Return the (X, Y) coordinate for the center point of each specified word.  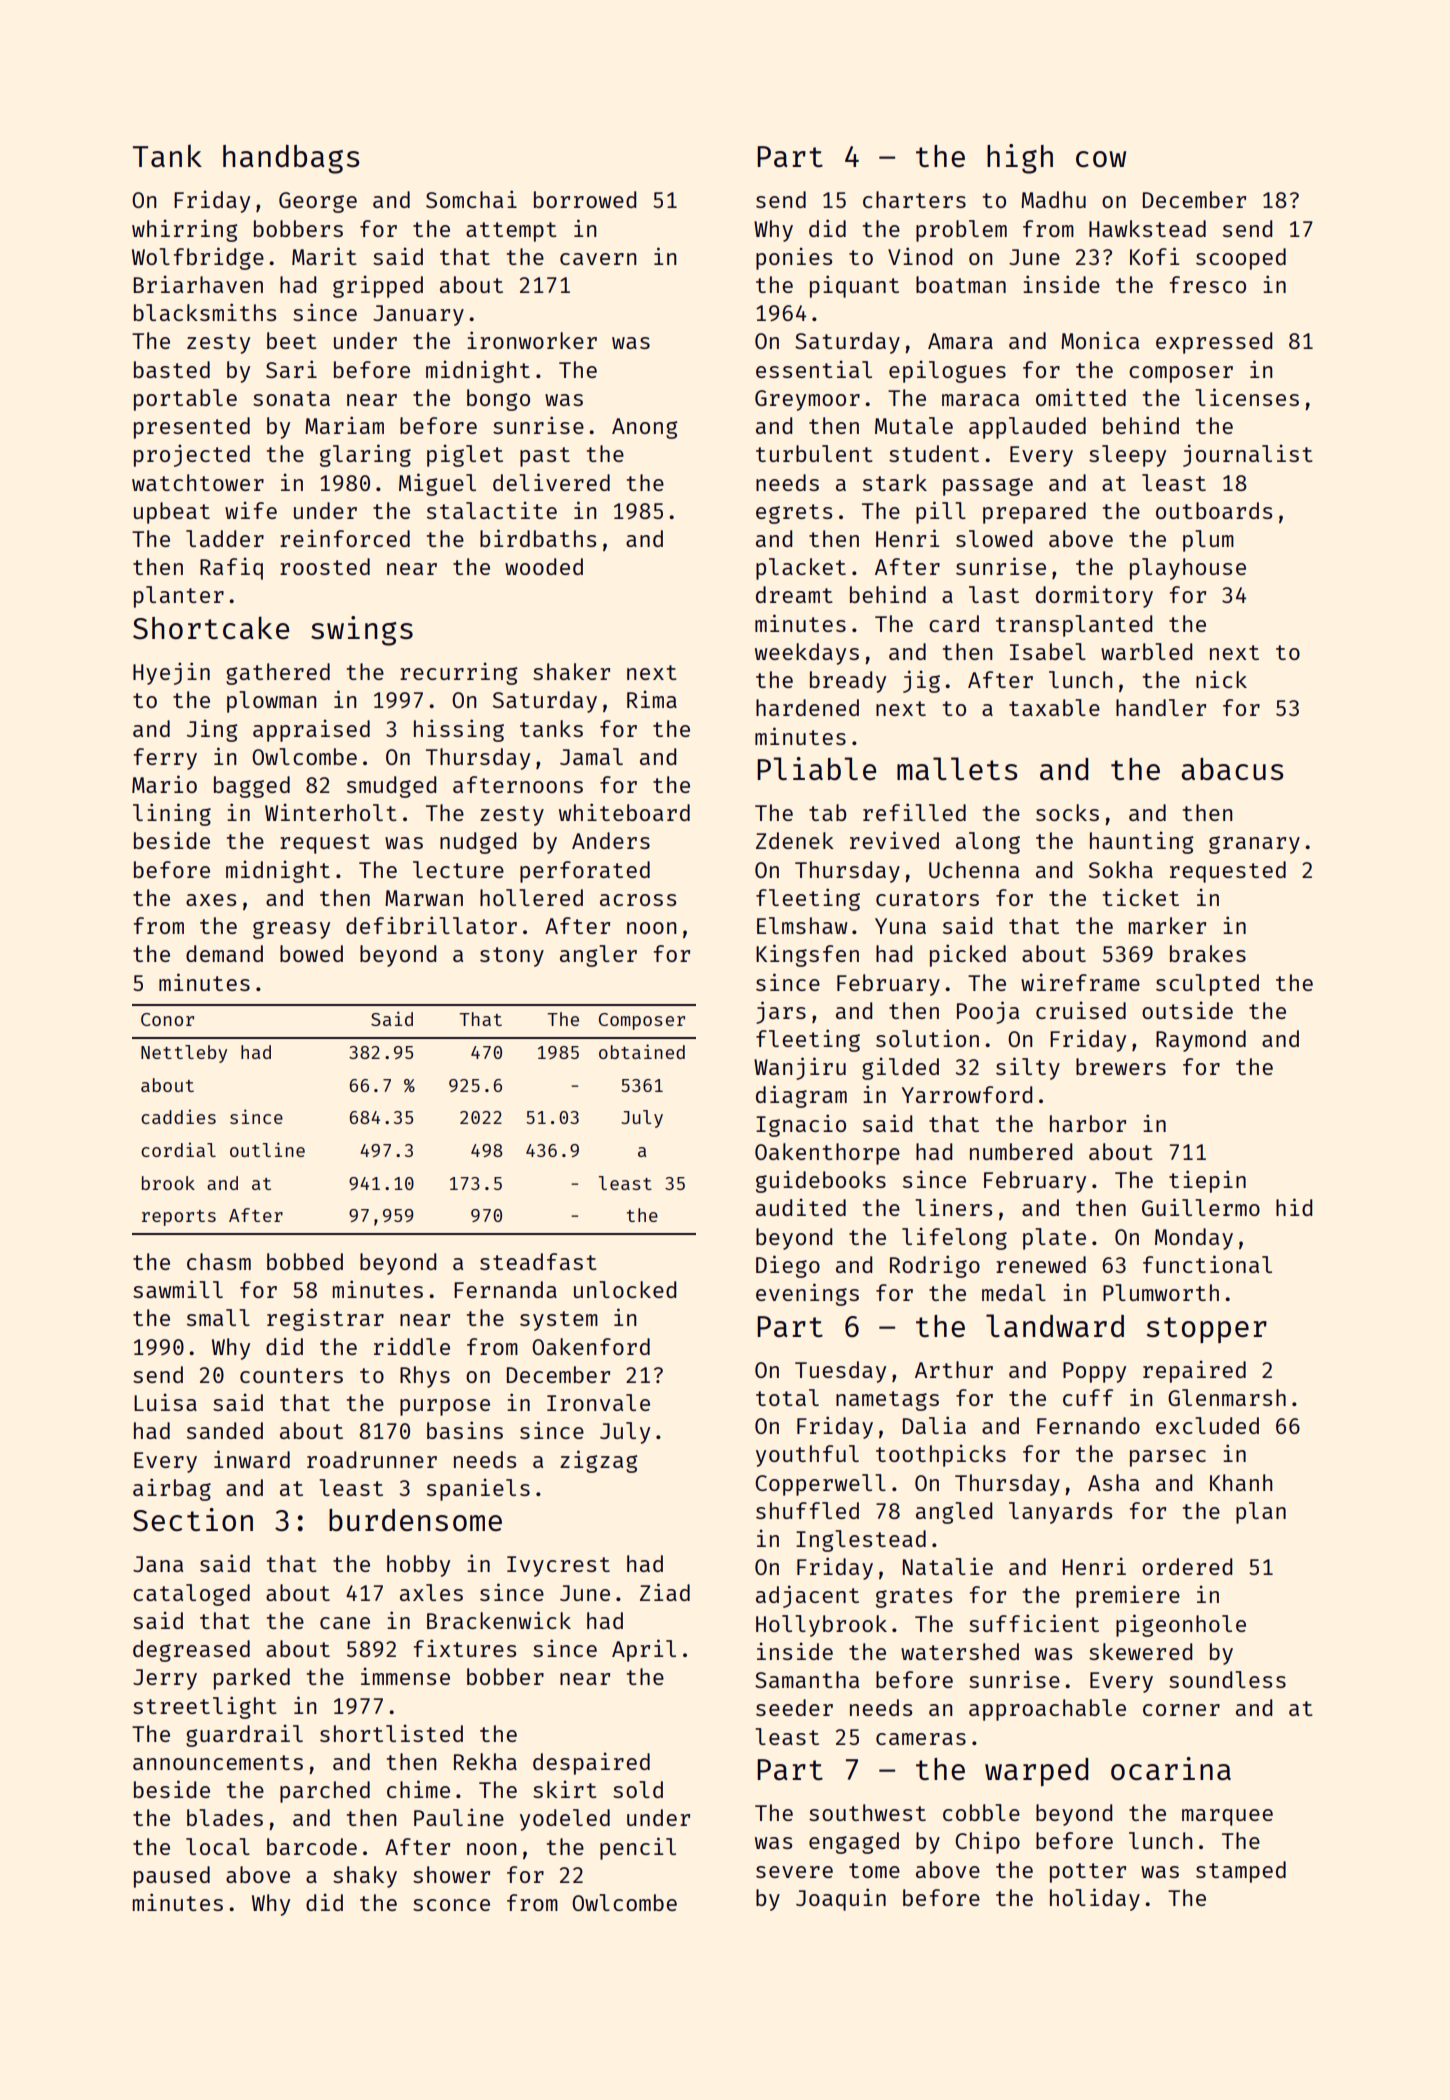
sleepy (1127, 456)
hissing (459, 730)
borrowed (585, 199)
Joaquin (841, 1899)
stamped (1241, 1872)
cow (1101, 159)
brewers (1121, 1066)
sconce (451, 1905)
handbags (291, 159)
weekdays (807, 654)
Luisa (165, 1402)
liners (953, 1207)
